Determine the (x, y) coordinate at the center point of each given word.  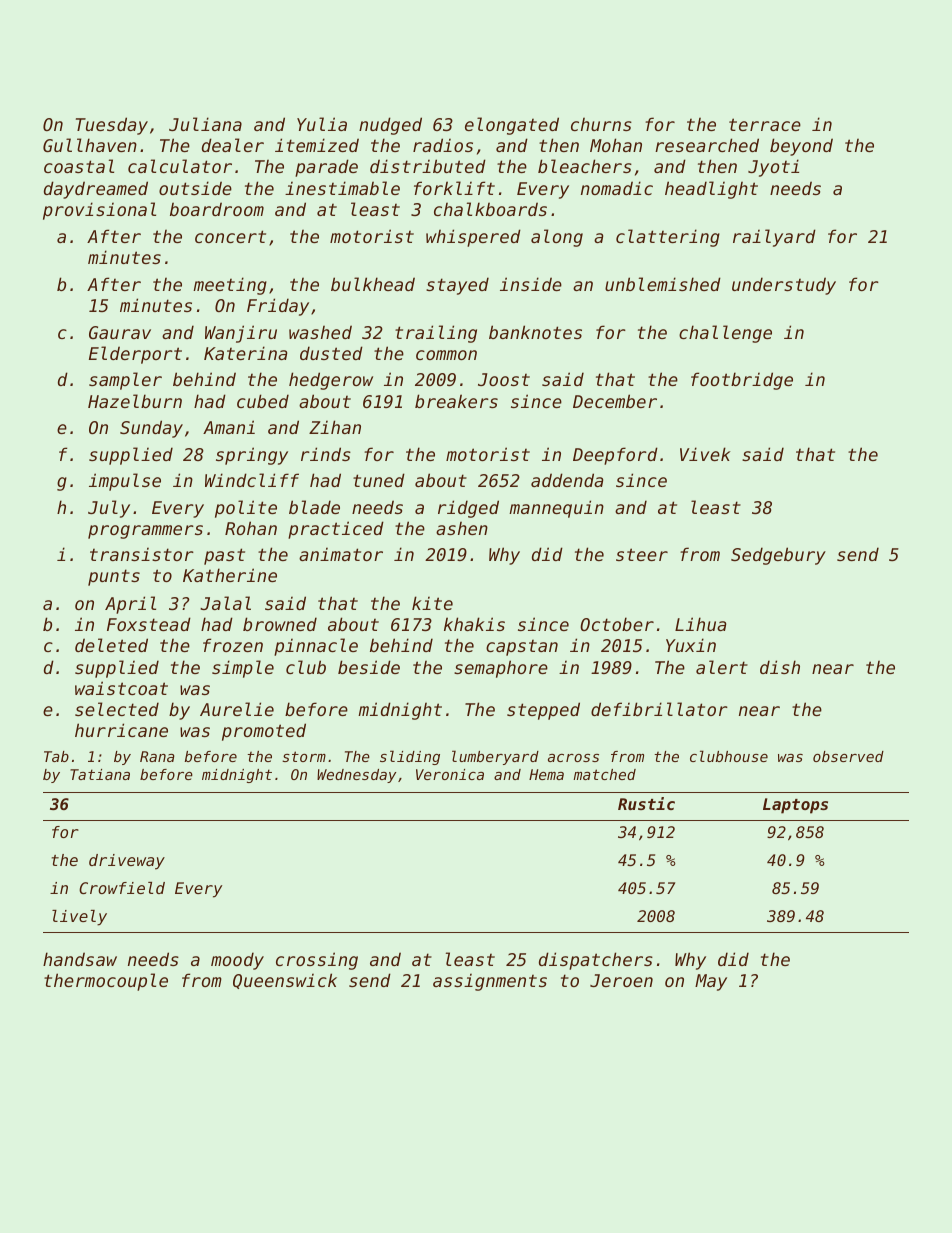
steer (642, 554)
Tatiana (100, 774)
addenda (567, 480)
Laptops (795, 806)
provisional (99, 211)
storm (304, 756)
